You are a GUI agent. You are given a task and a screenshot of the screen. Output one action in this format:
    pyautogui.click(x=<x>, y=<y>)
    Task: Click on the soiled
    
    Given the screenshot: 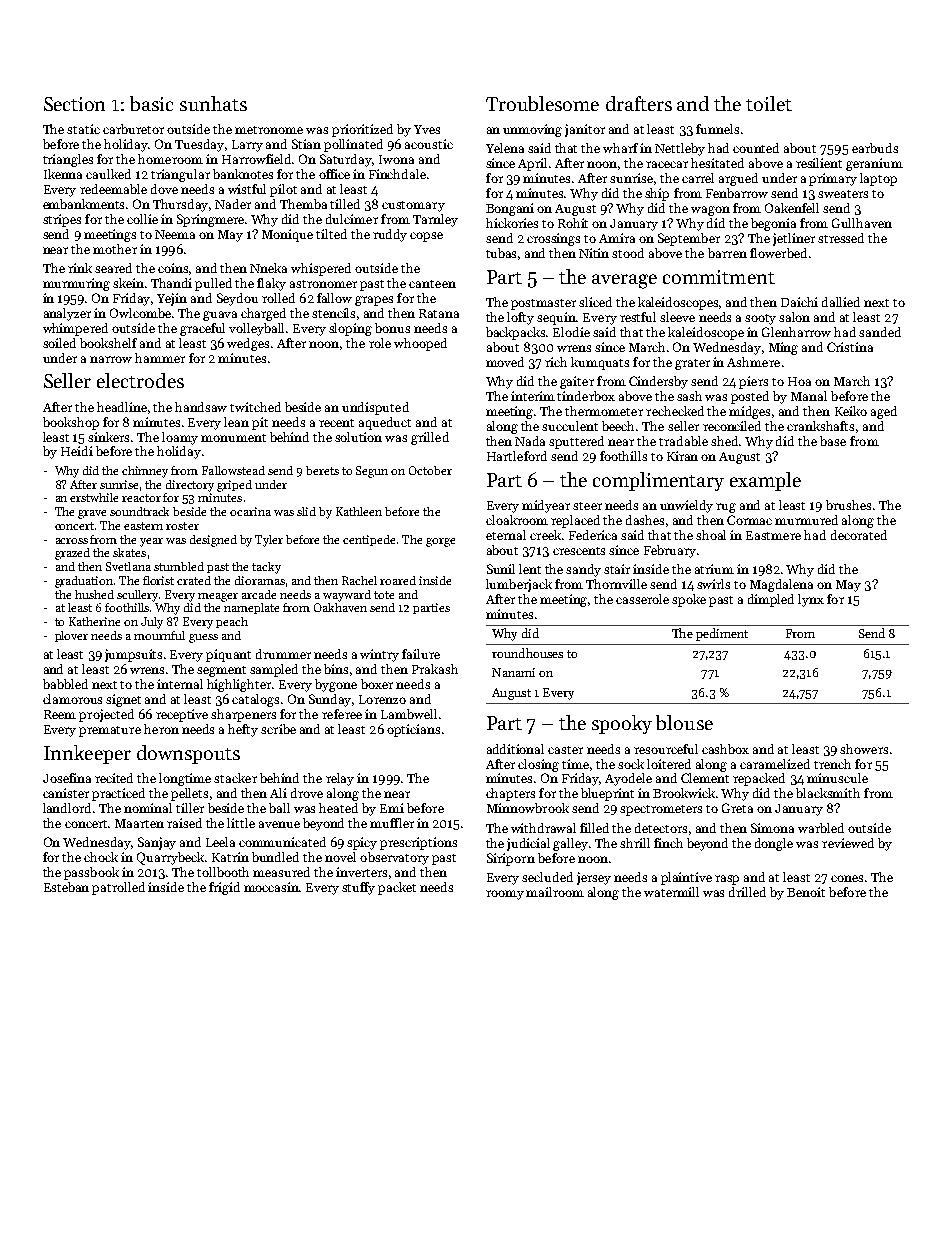 What is the action you would take?
    pyautogui.click(x=59, y=343)
